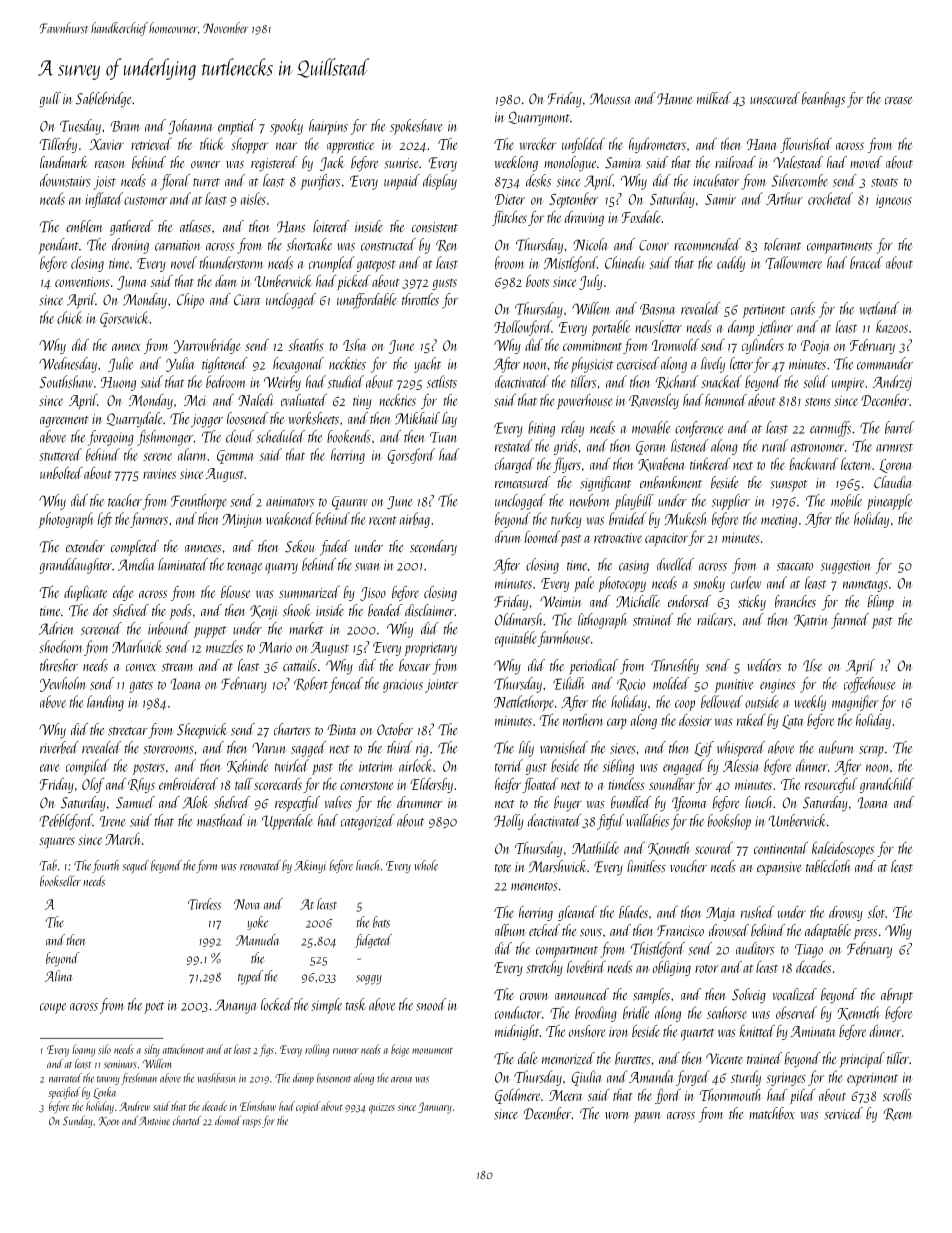  I want to click on weeklong, so click(516, 164).
